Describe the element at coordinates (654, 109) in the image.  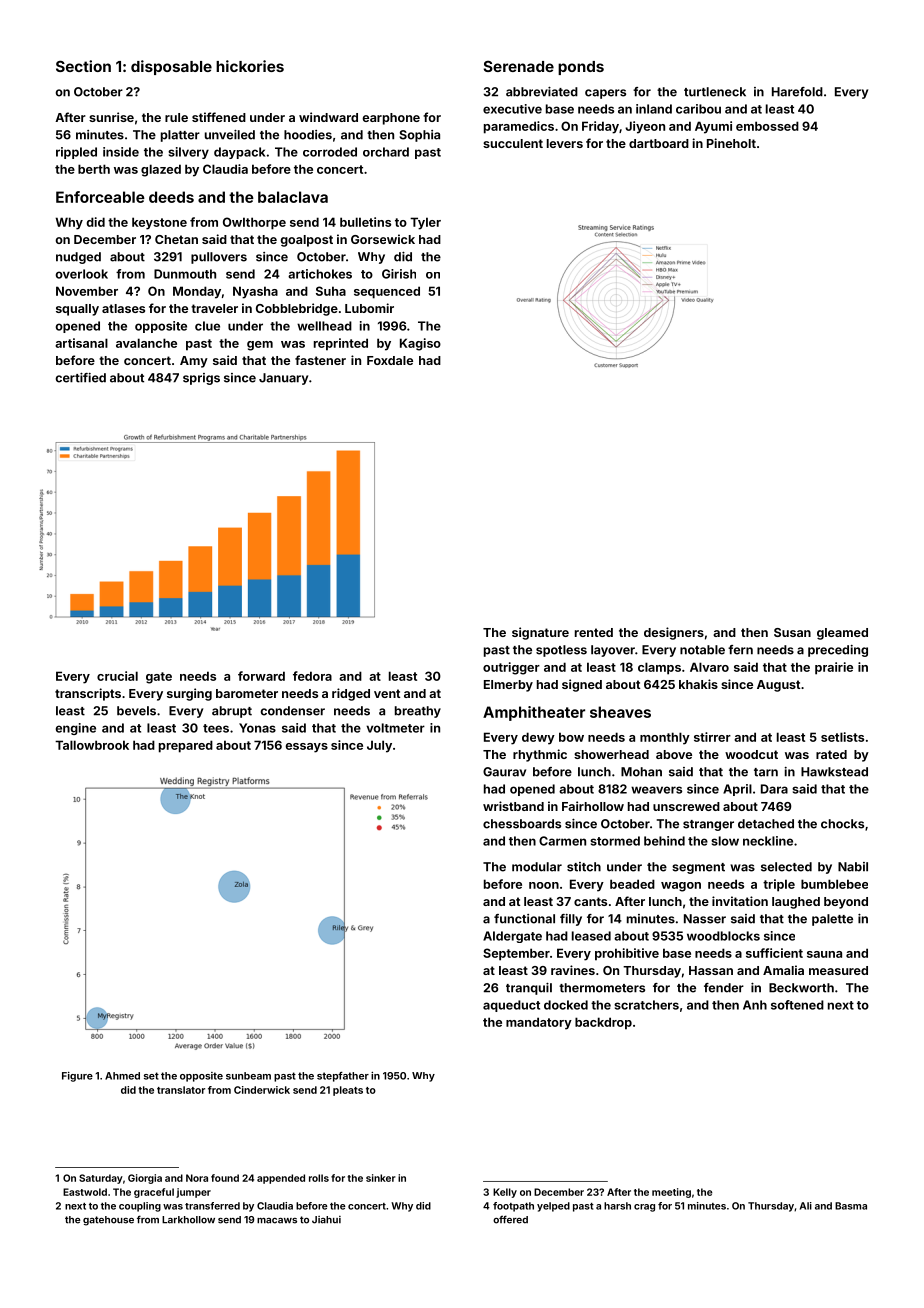
I see `inland` at that location.
